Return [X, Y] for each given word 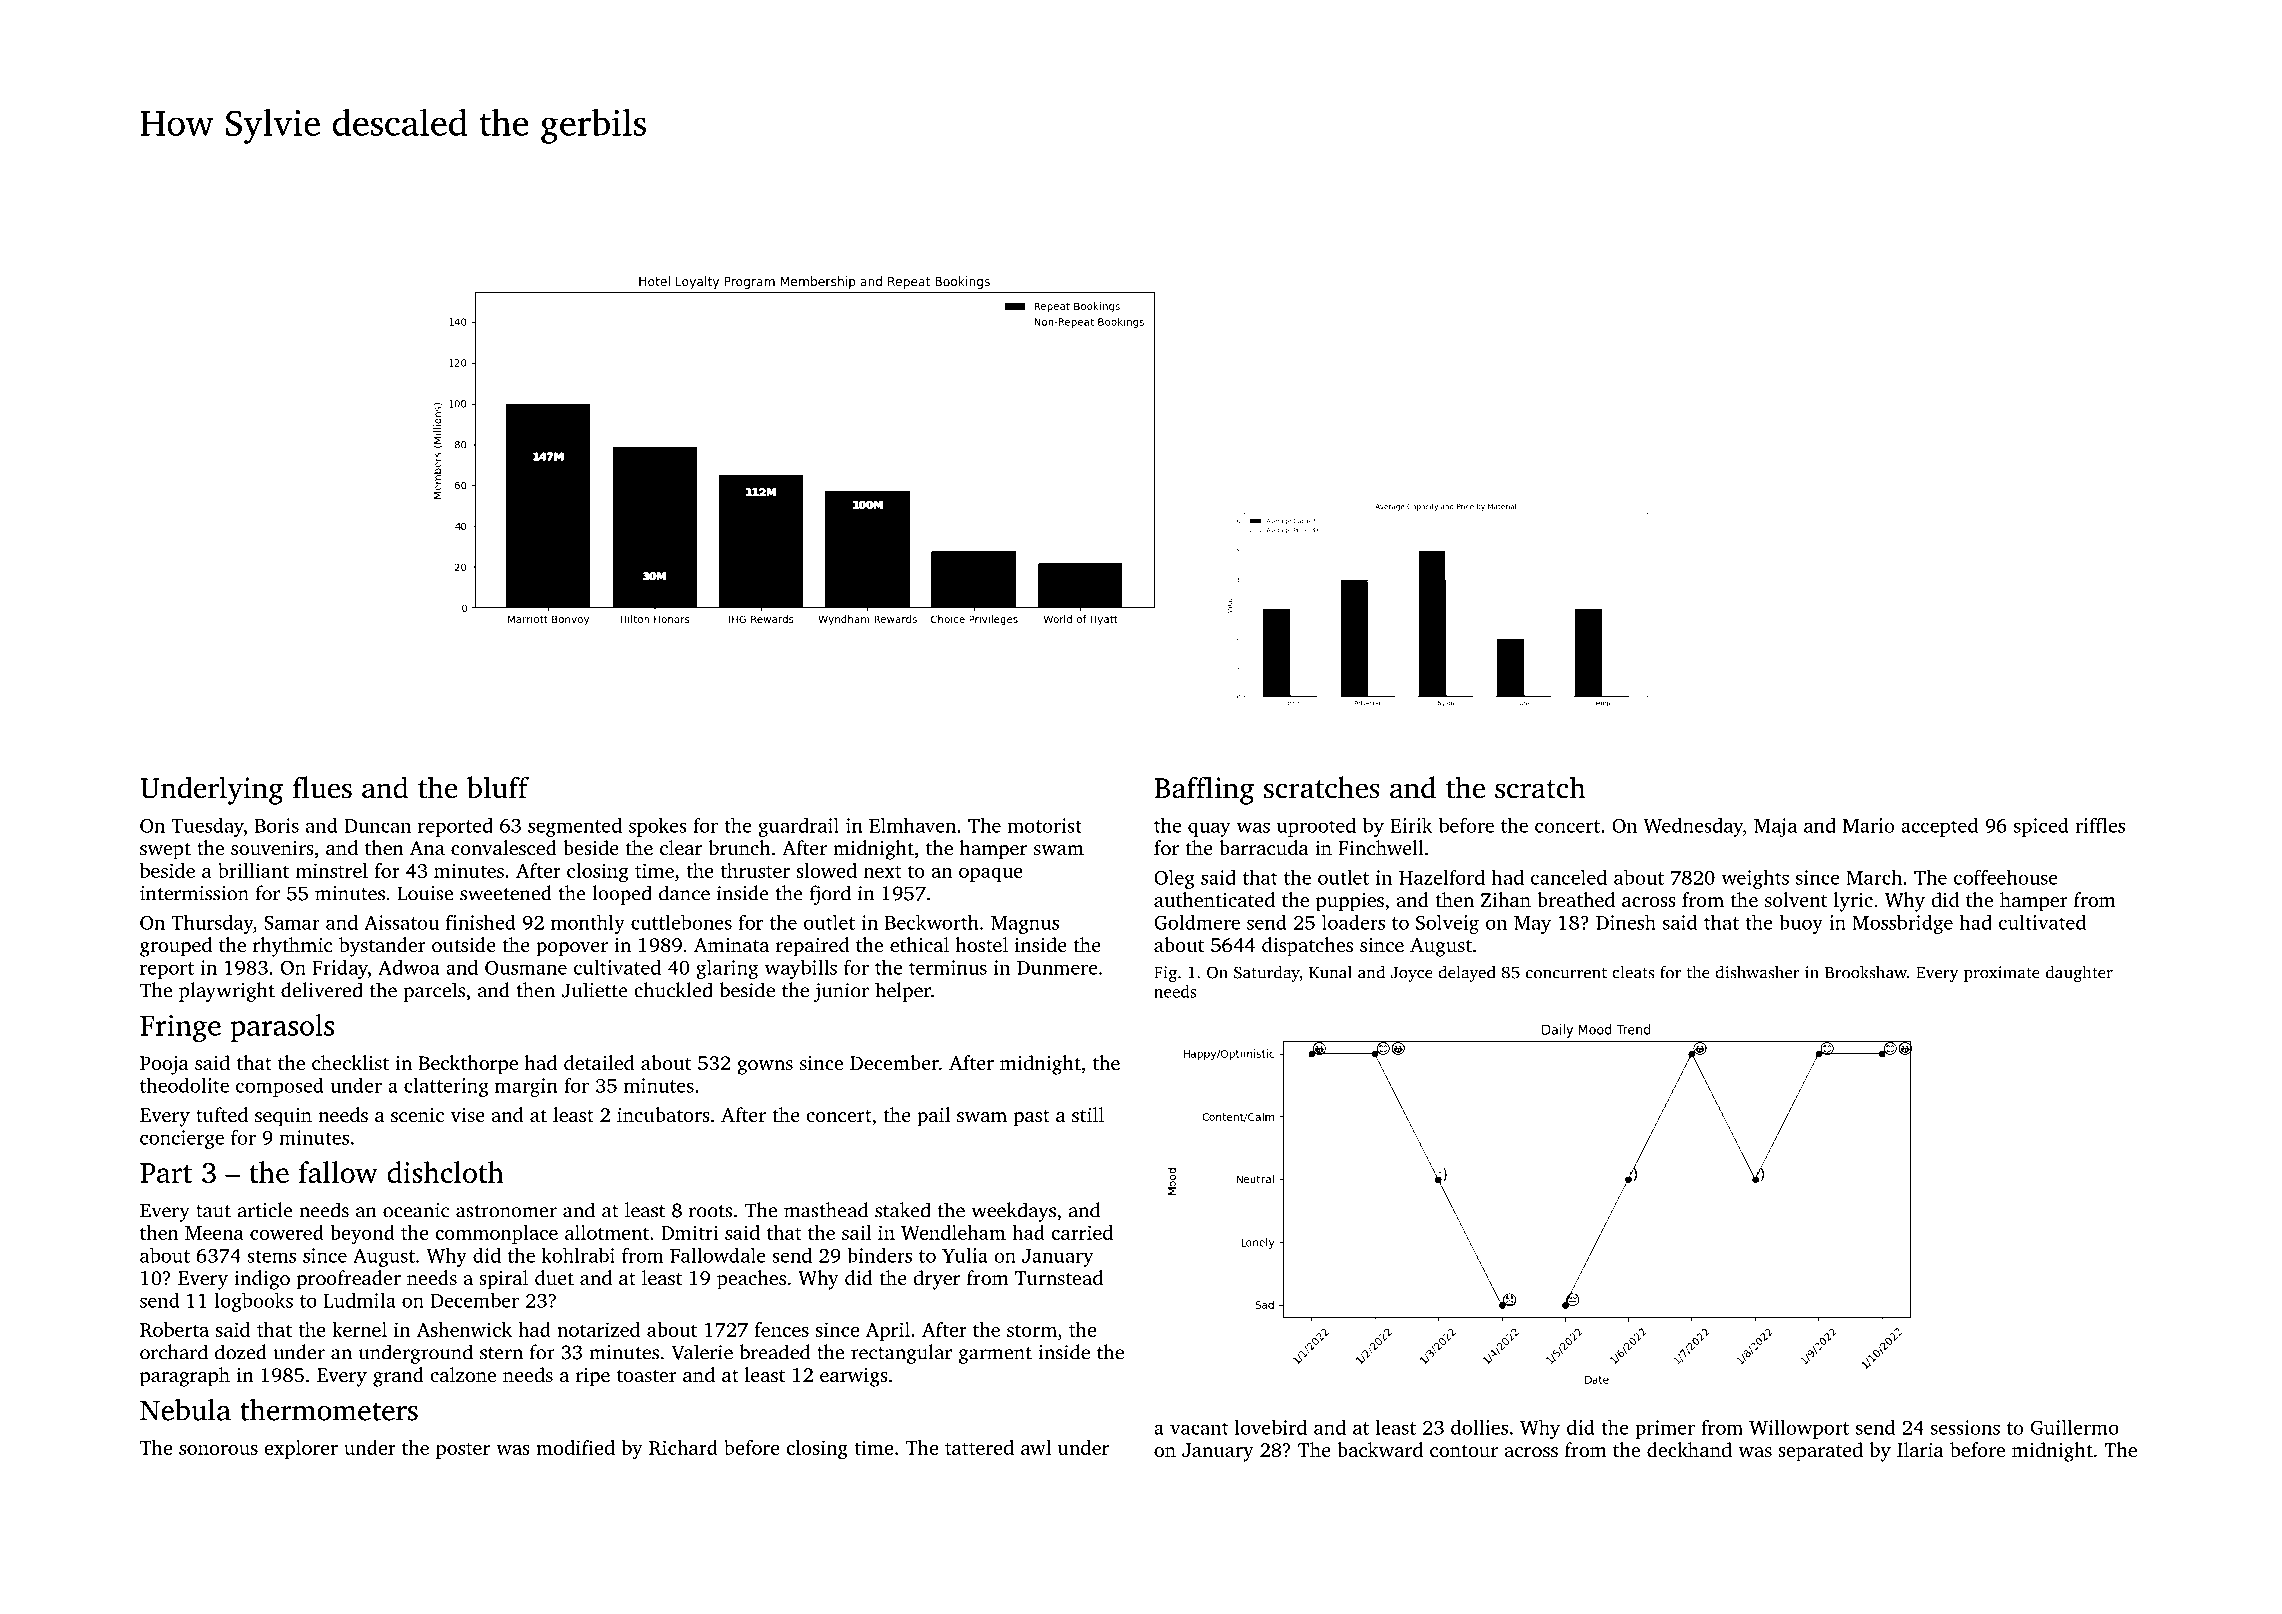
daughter [2079, 973]
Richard [683, 1447]
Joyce [1412, 974]
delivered [322, 990]
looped [622, 895]
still [1088, 1114]
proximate [2002, 974]
